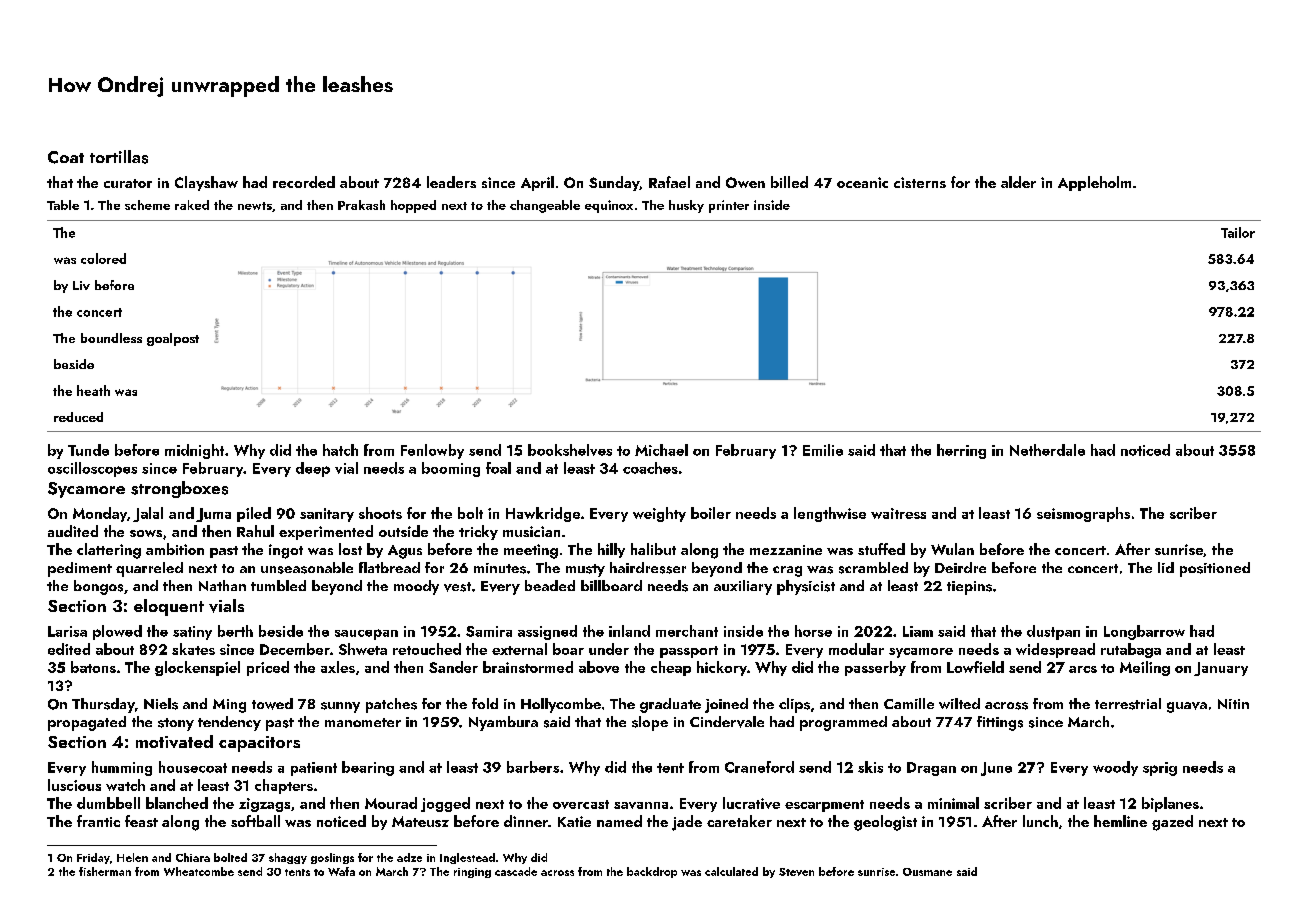 This document has width=1308, height=924. What do you see at coordinates (255, 821) in the document?
I see `softball` at bounding box center [255, 821].
